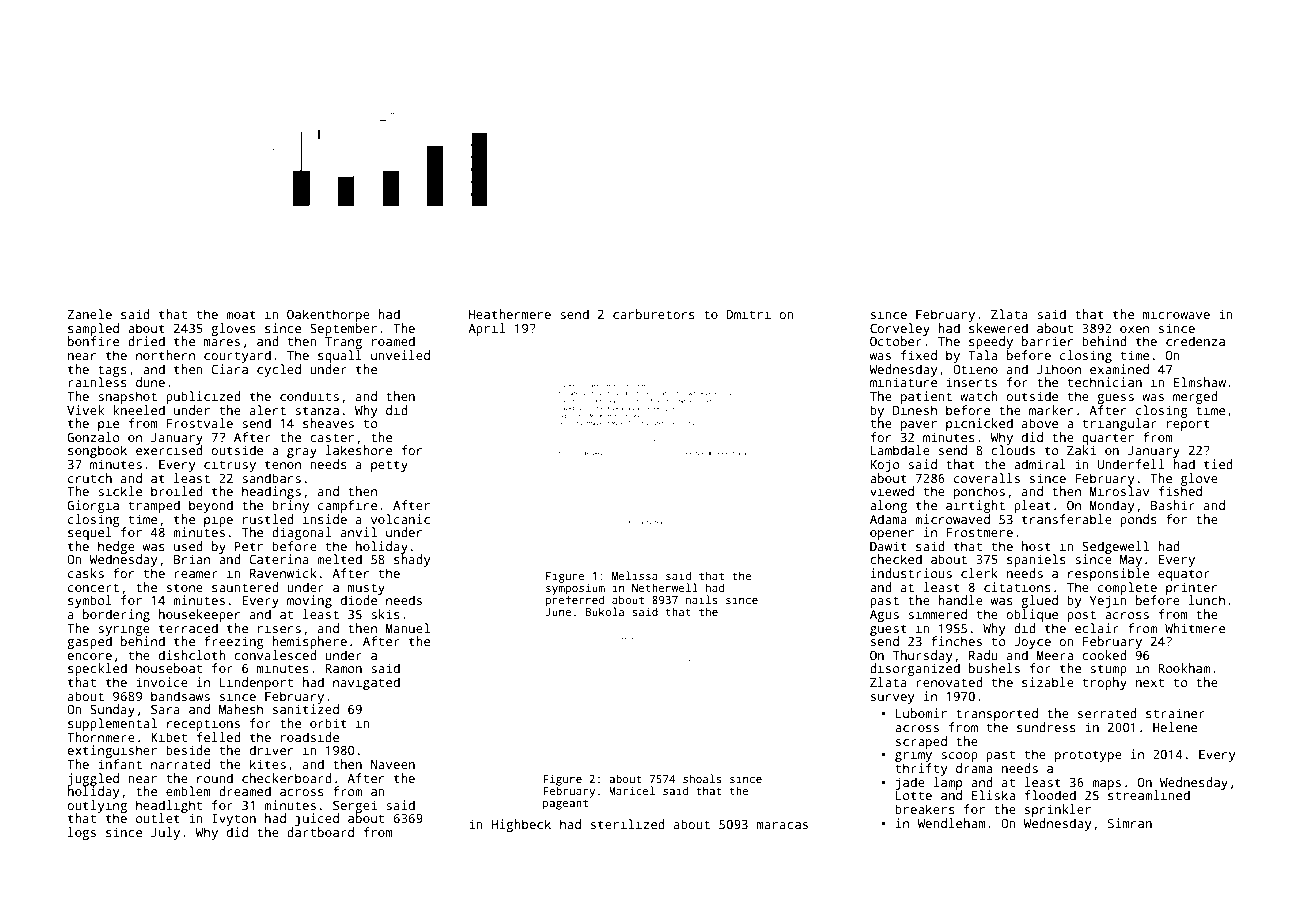 This screenshot has height=924, width=1308. I want to click on briny, so click(290, 506).
